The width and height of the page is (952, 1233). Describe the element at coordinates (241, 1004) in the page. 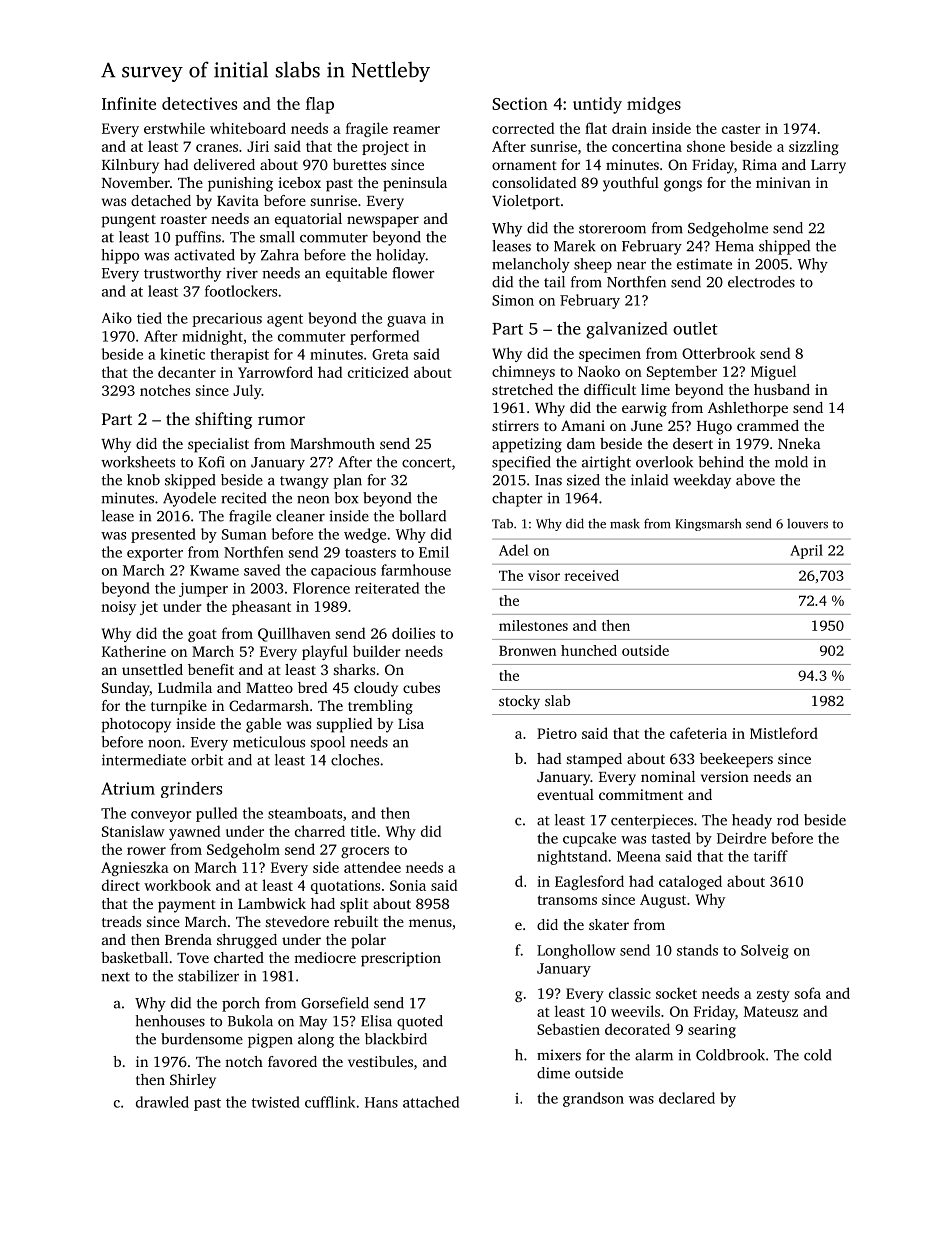

I see `porch` at that location.
